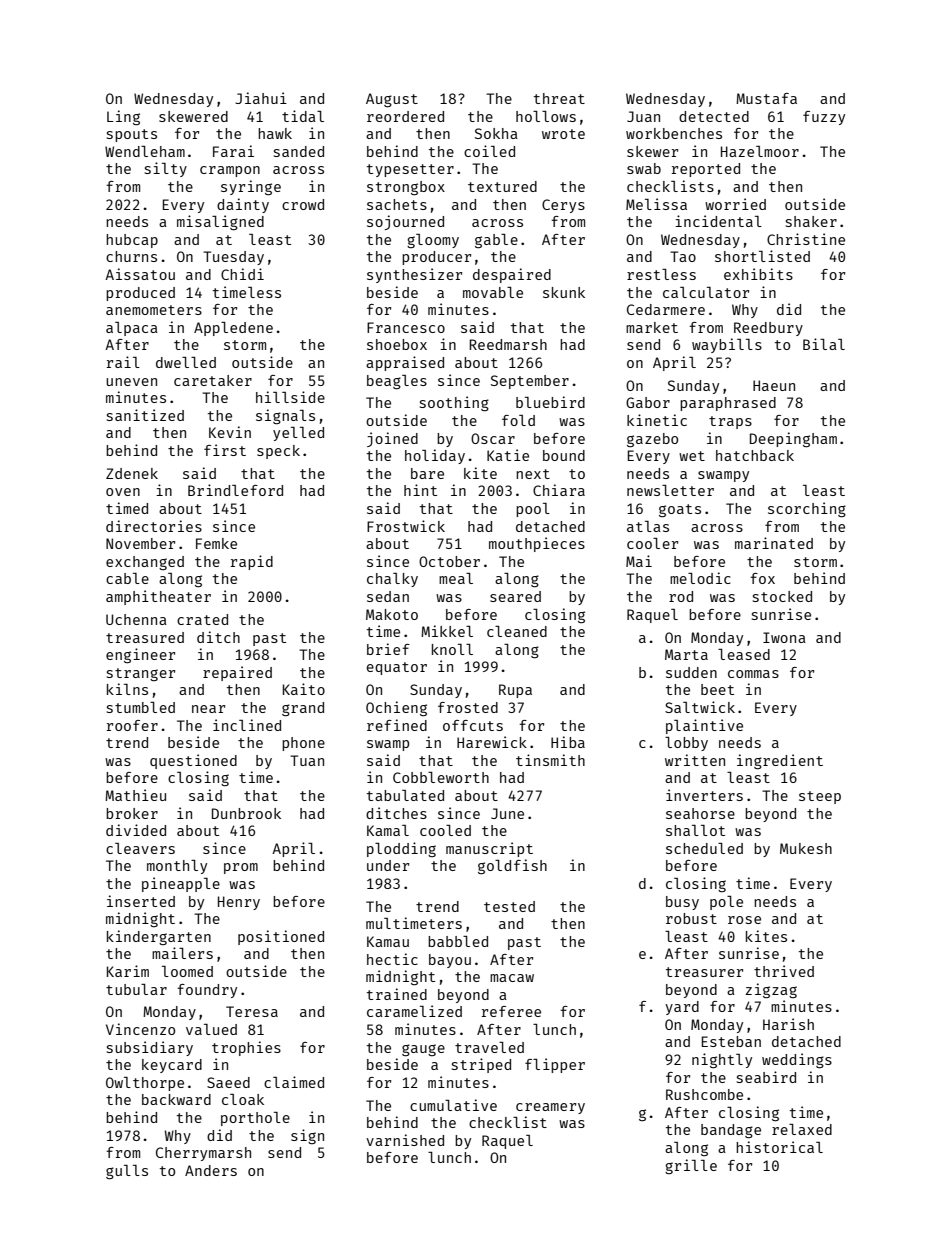  Describe the element at coordinates (208, 709) in the screenshot. I see `near` at that location.
